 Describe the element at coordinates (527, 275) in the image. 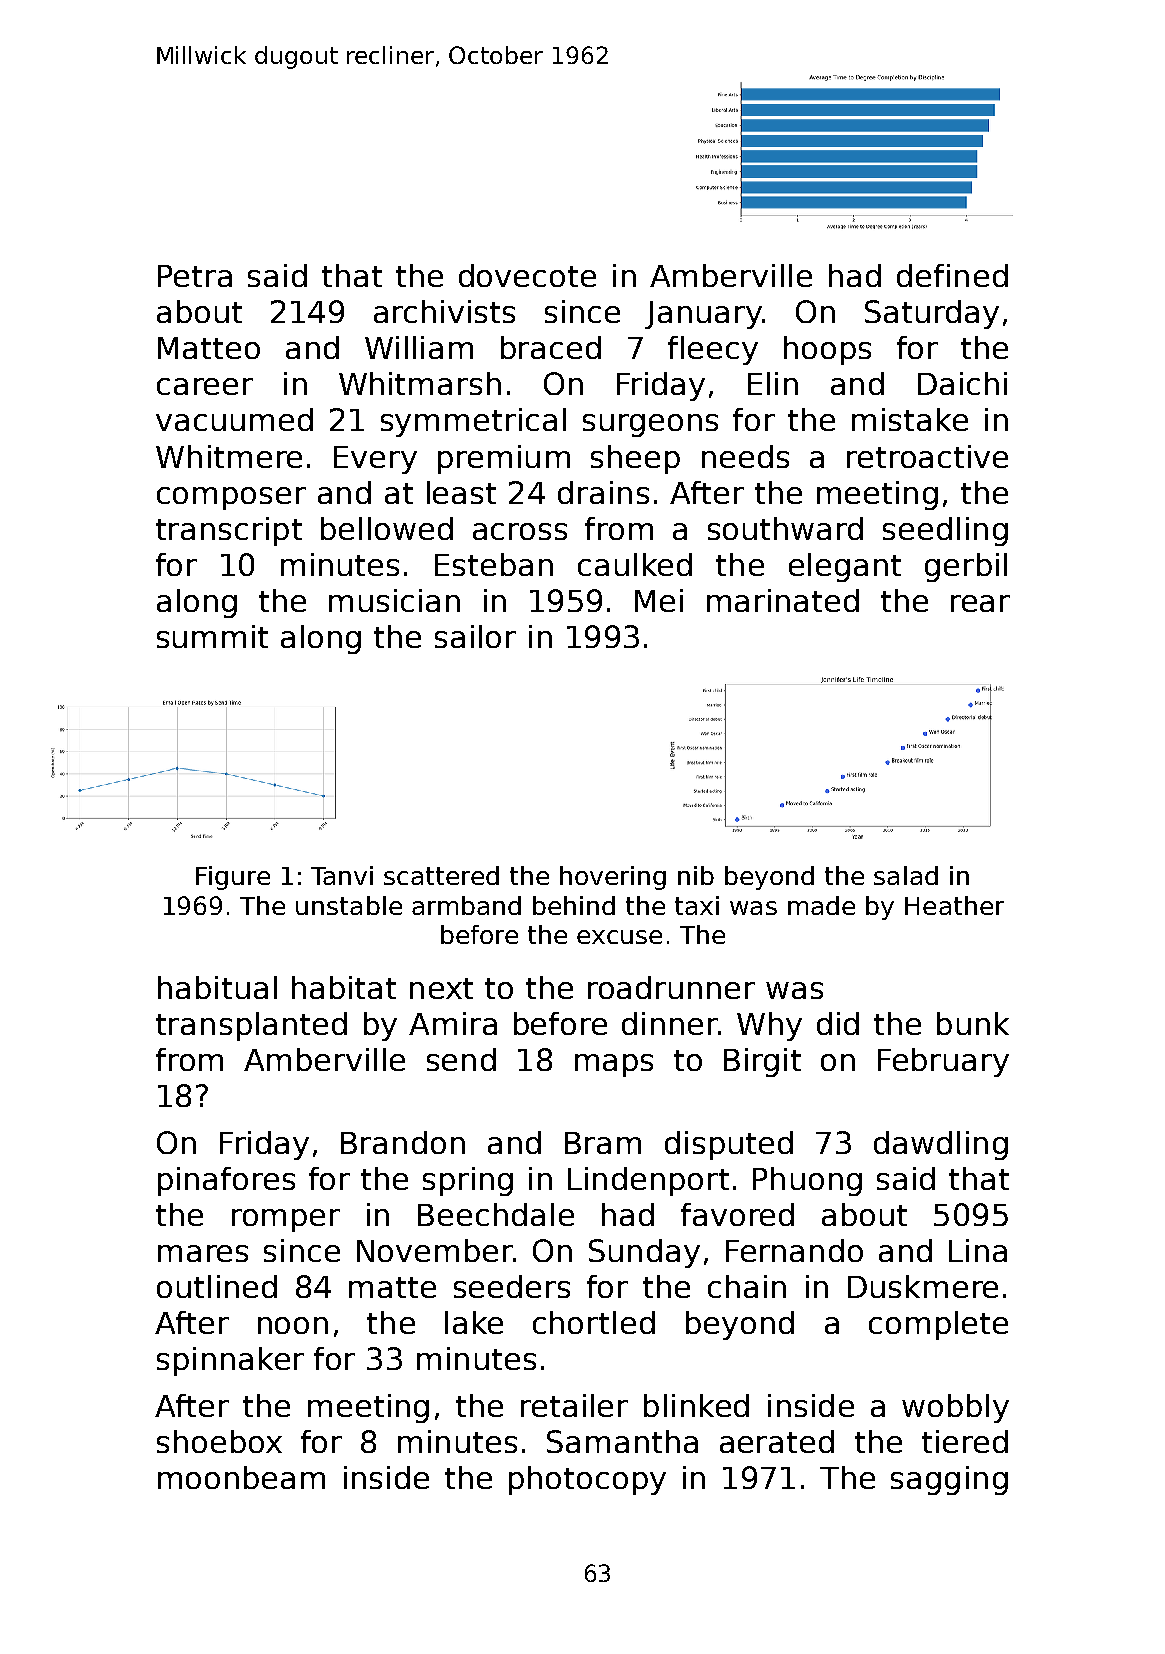

I see `dovecote` at that location.
